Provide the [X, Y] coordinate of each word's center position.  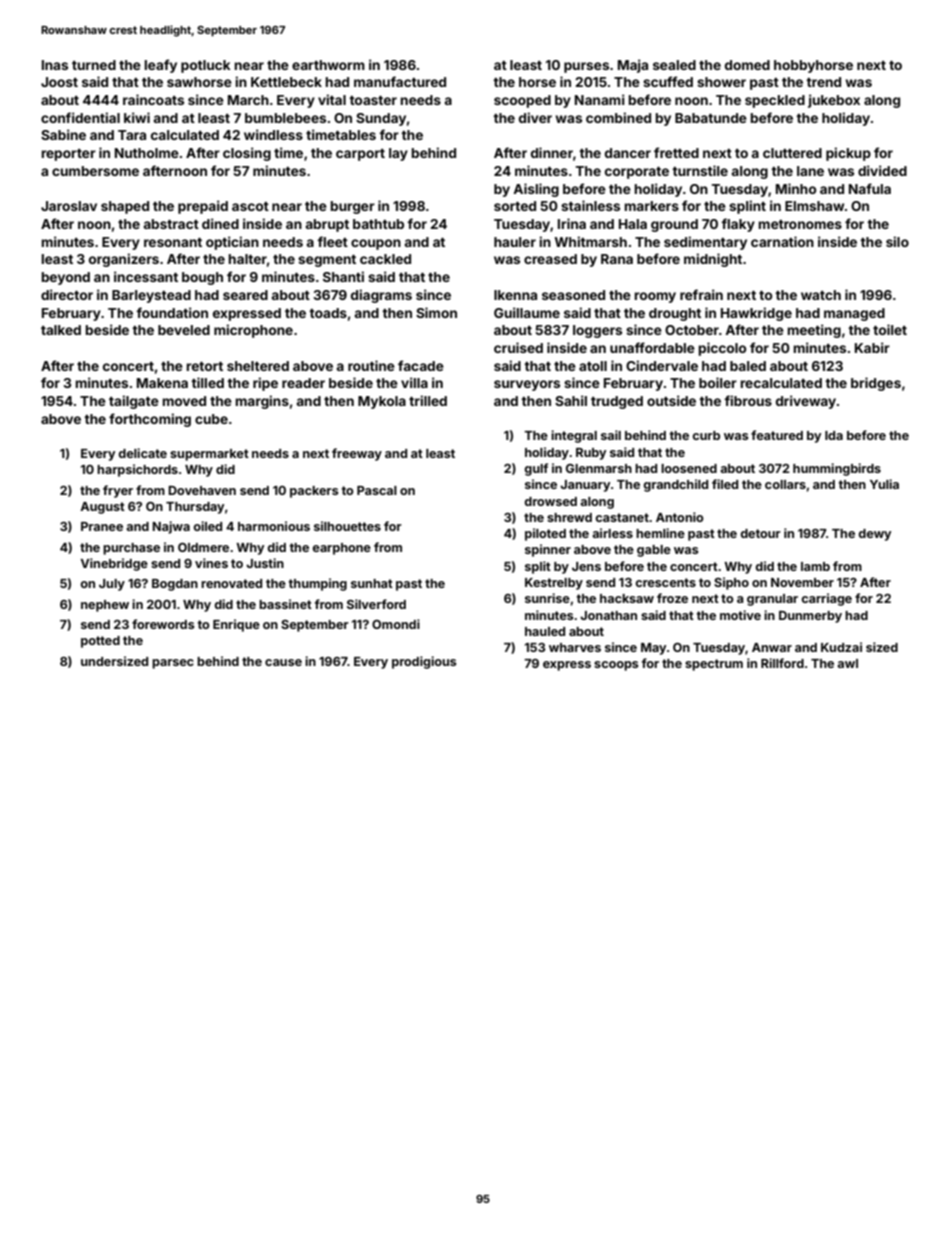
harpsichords [137, 470]
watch [821, 295]
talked [61, 330]
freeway [357, 454]
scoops [616, 666]
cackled [385, 259]
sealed [674, 65]
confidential [80, 117]
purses [586, 67]
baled [748, 366]
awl [847, 663]
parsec [173, 664]
